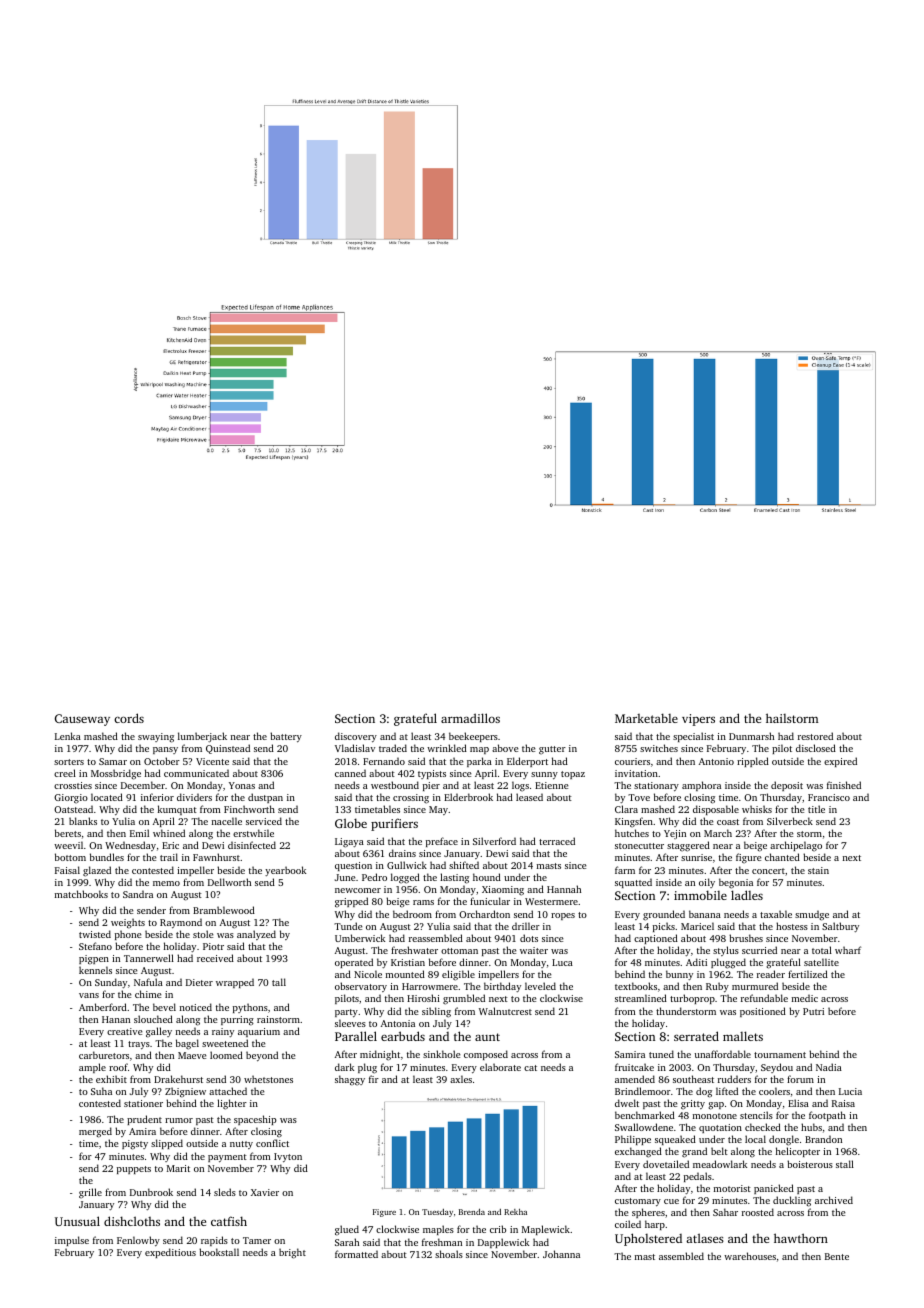 The width and height of the image is (924, 1308). I want to click on conflict, so click(272, 1143).
